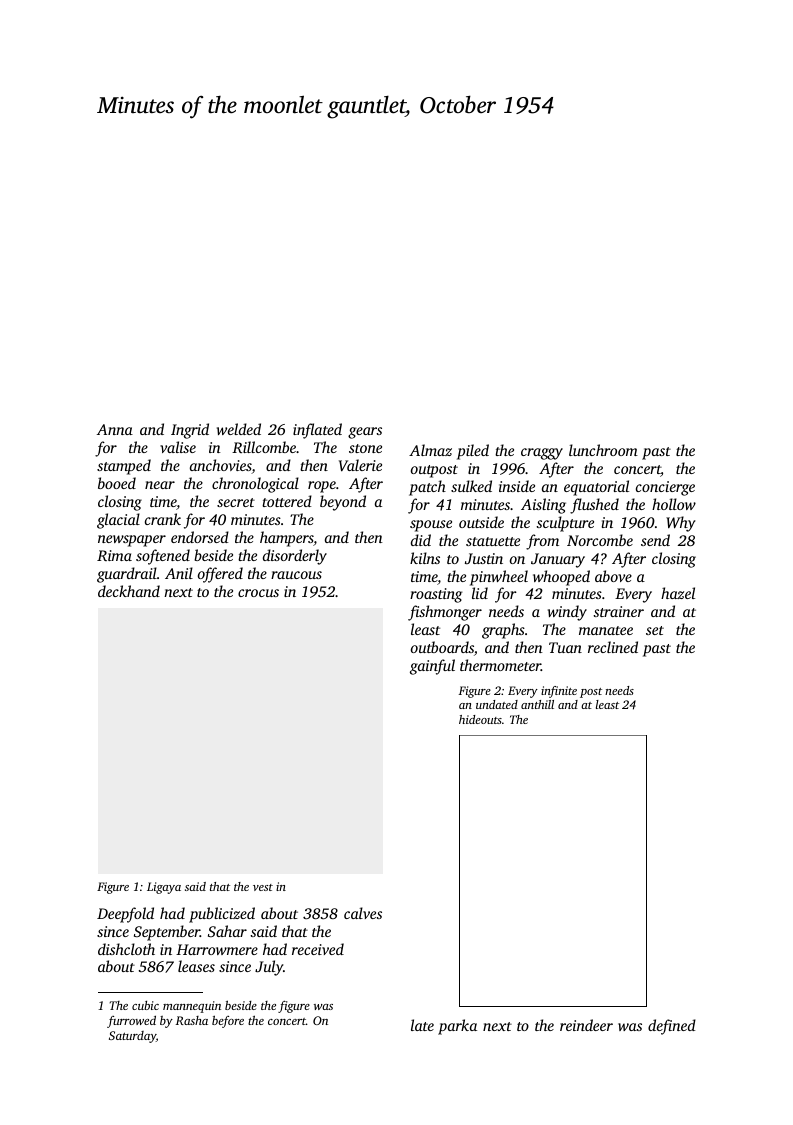  Describe the element at coordinates (129, 591) in the document. I see `deckhand` at that location.
